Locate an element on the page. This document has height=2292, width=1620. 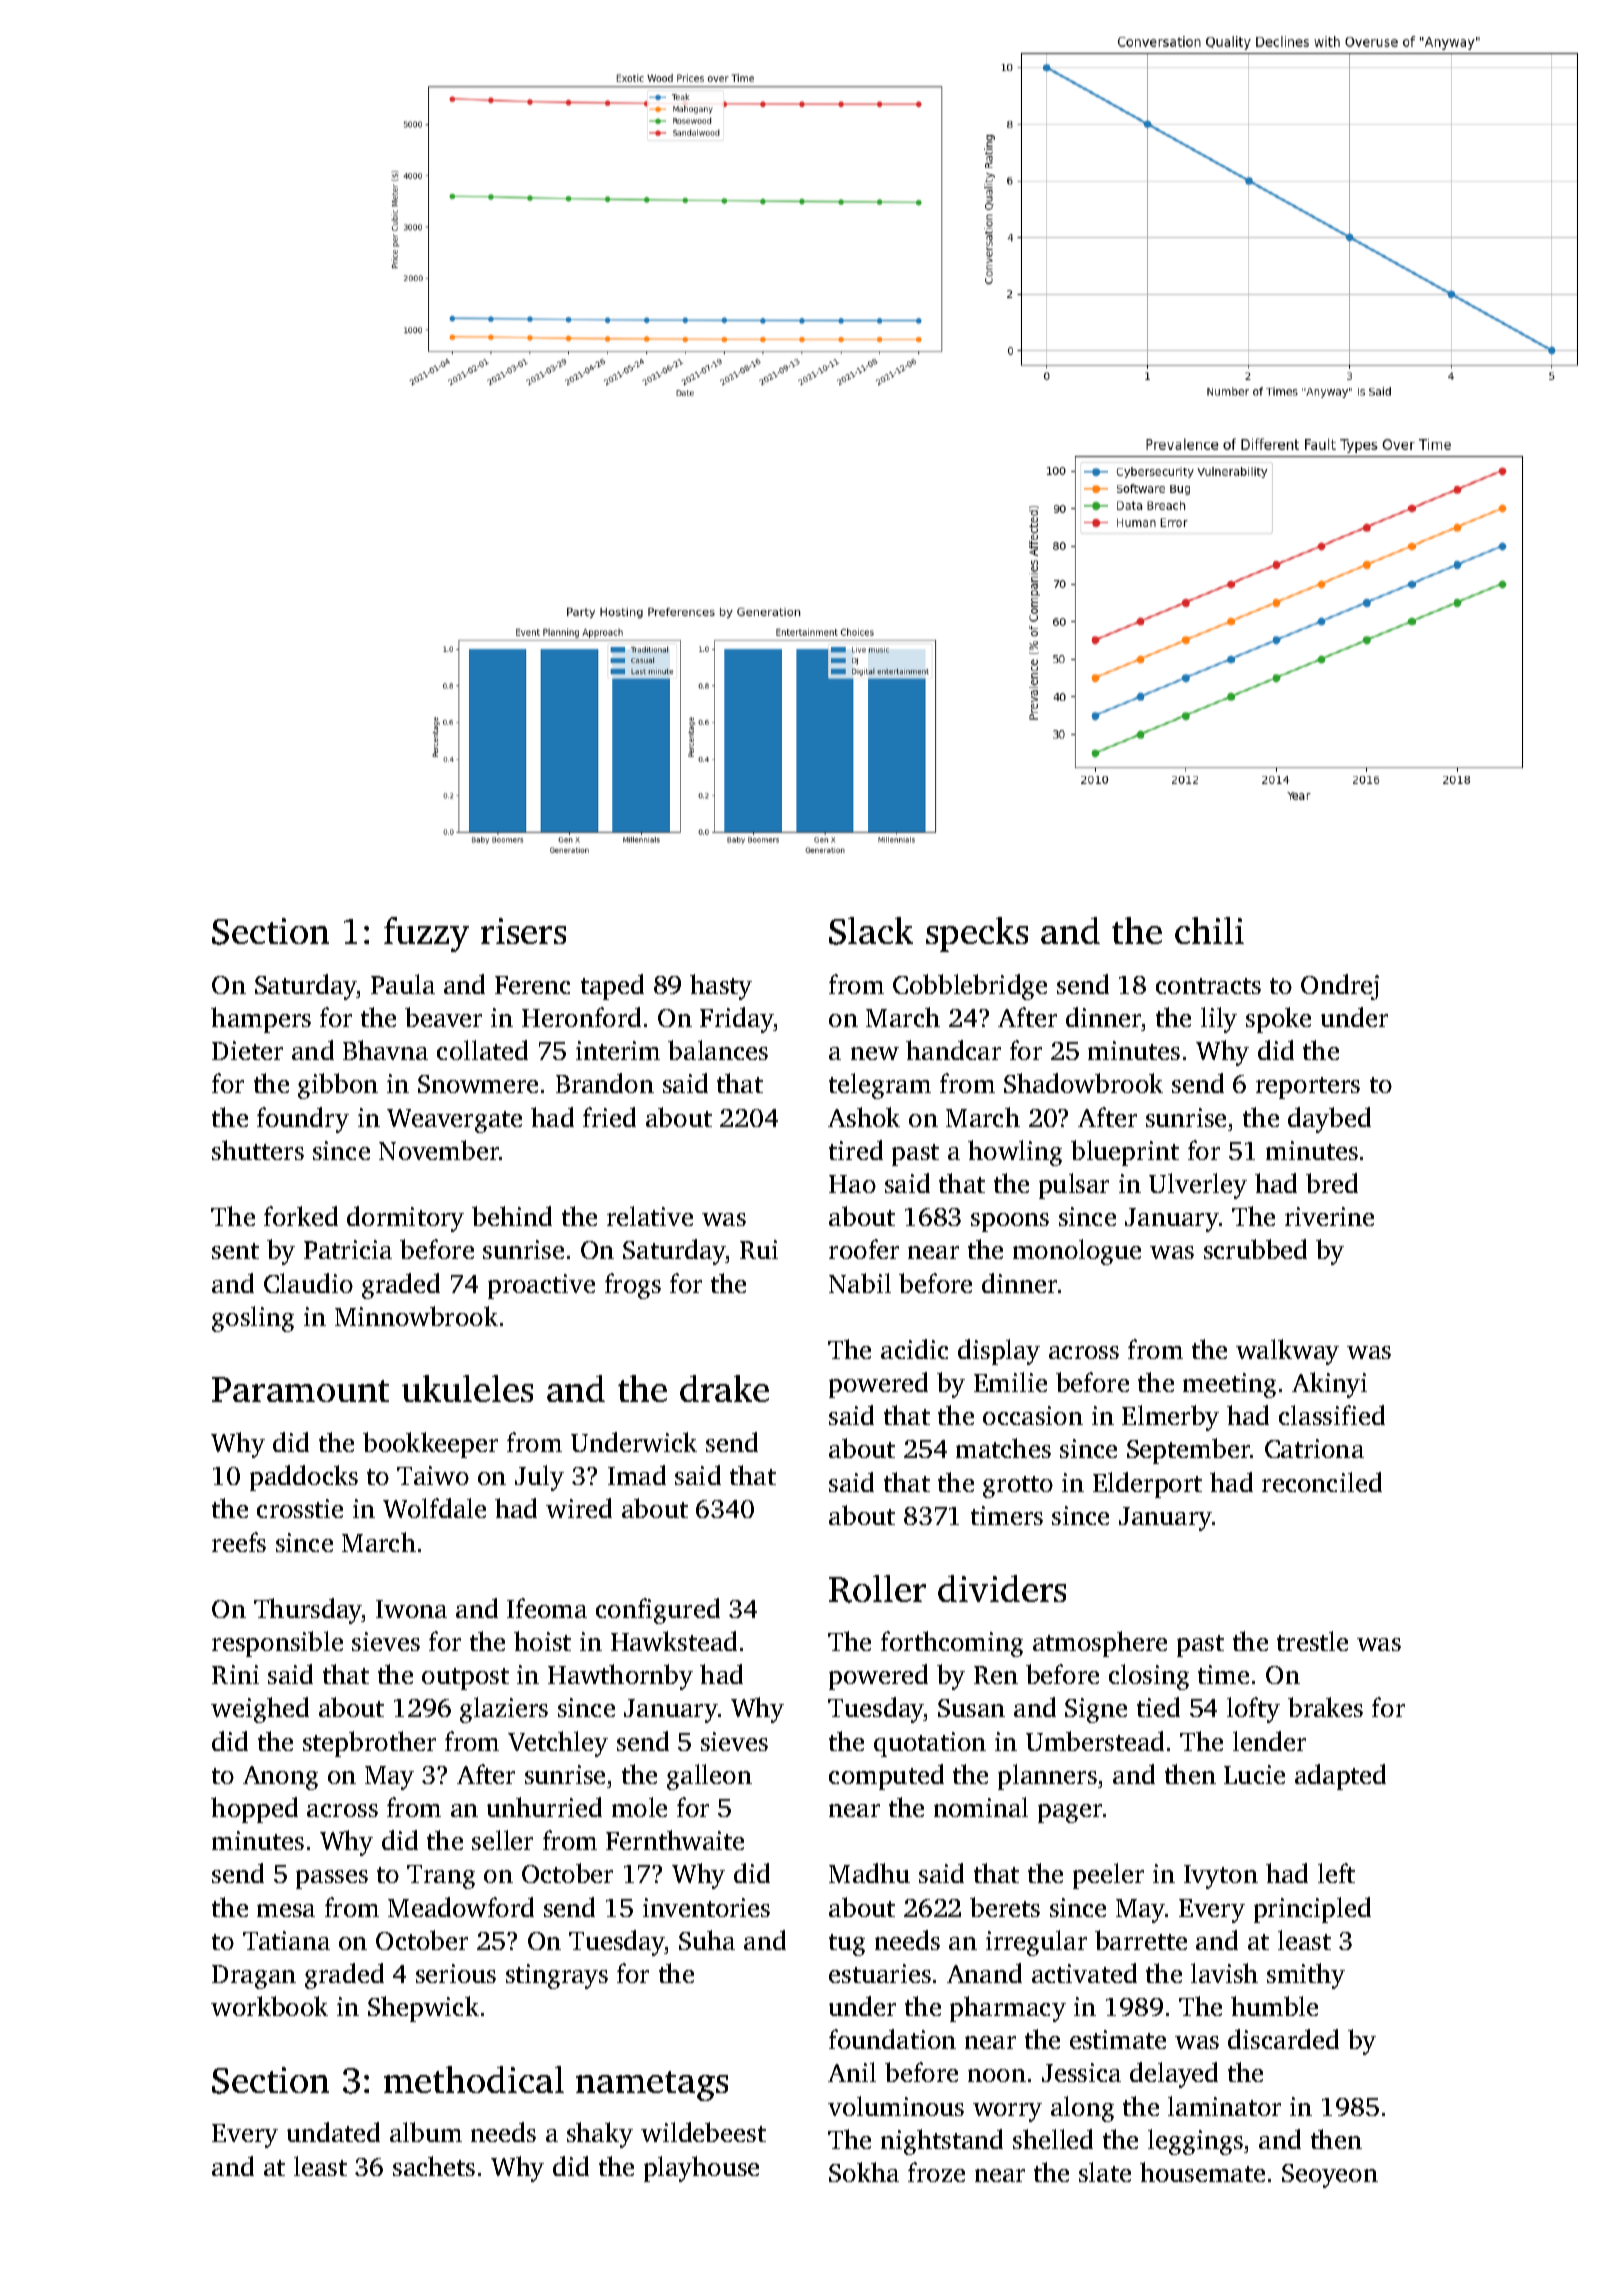
Tatiana is located at coordinates (286, 1940).
